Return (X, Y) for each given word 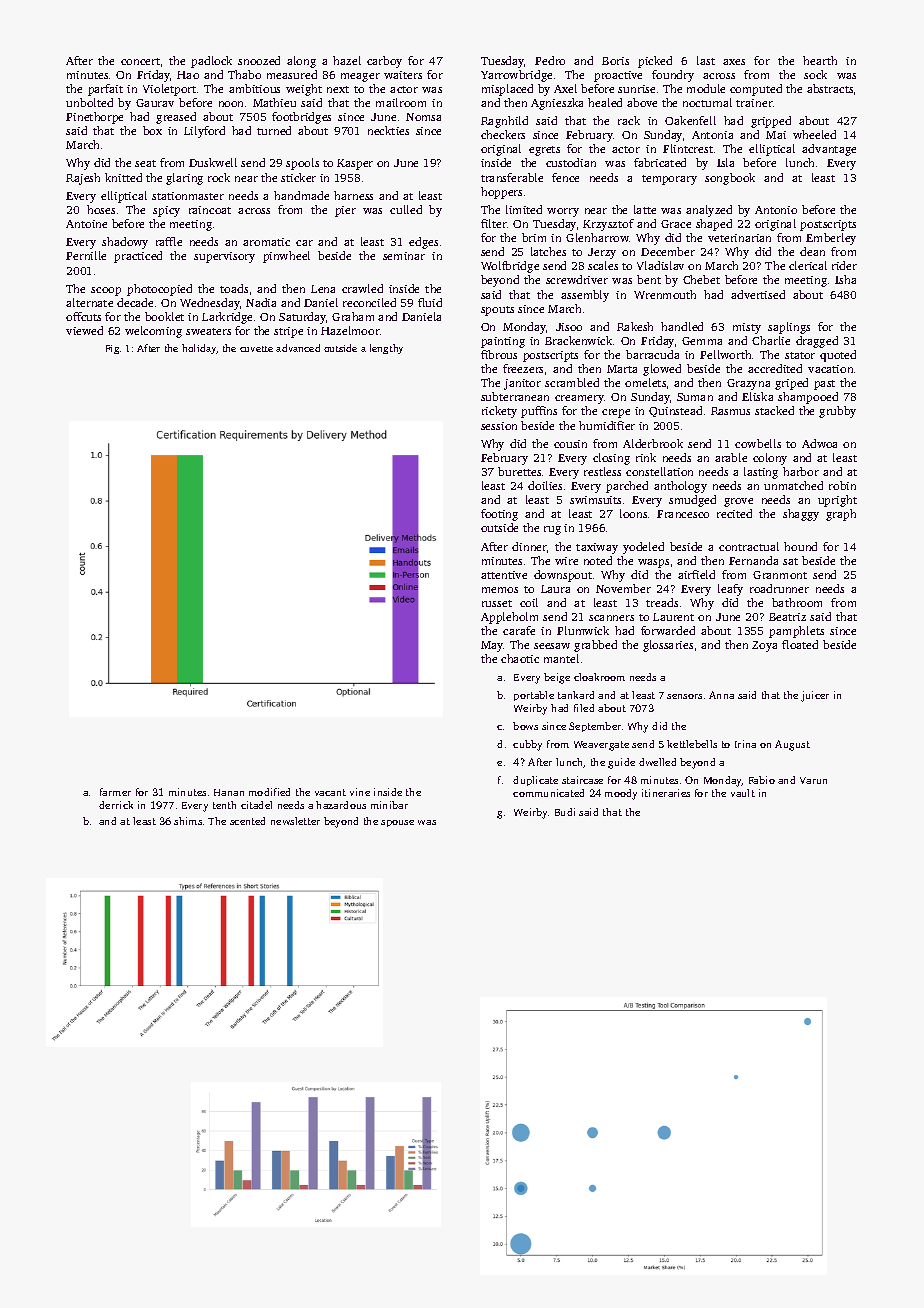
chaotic (520, 658)
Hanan (229, 792)
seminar (404, 256)
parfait (105, 90)
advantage (829, 150)
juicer (815, 696)
